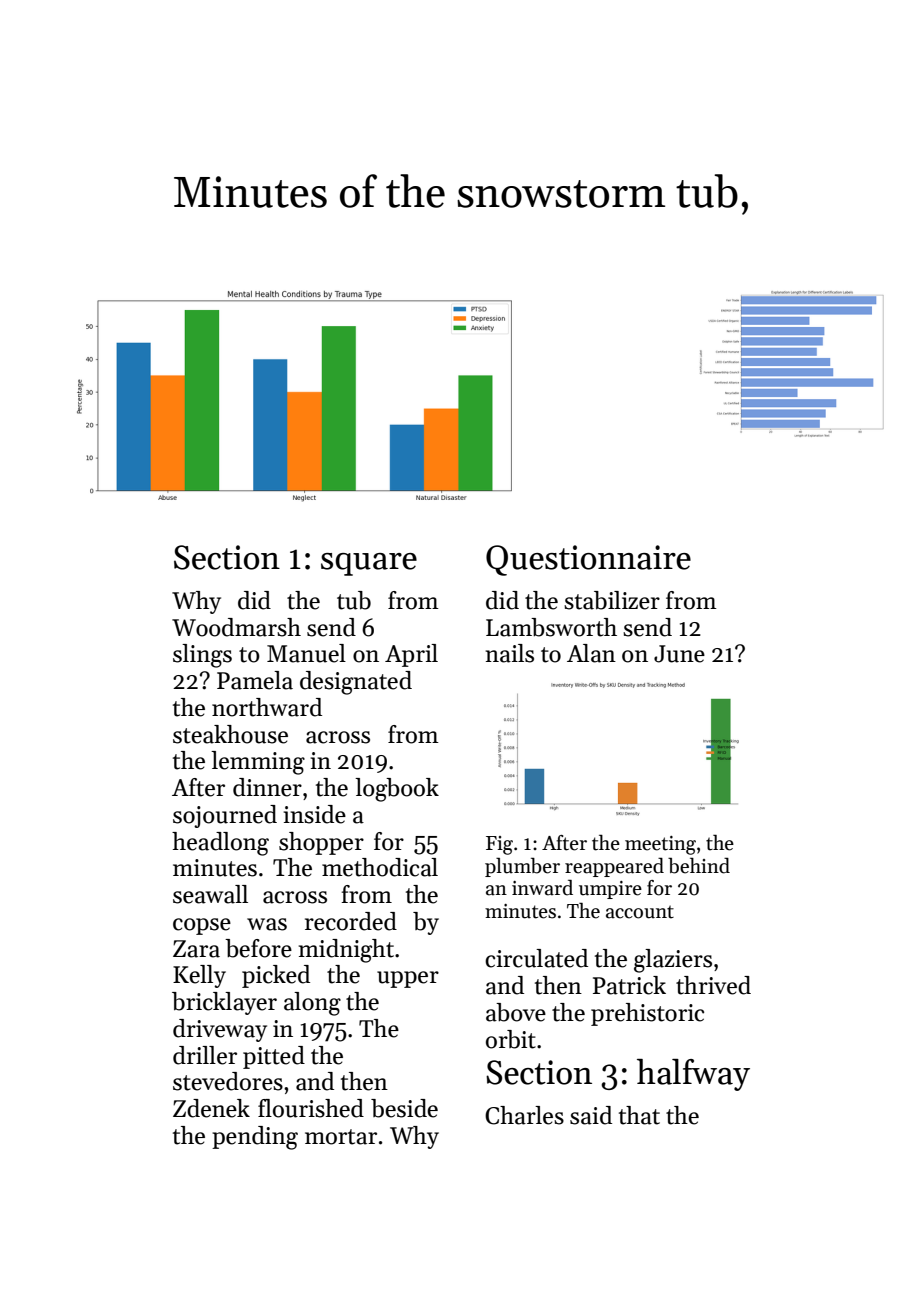  Describe the element at coordinates (551, 627) in the screenshot. I see `Lambsworth` at that location.
